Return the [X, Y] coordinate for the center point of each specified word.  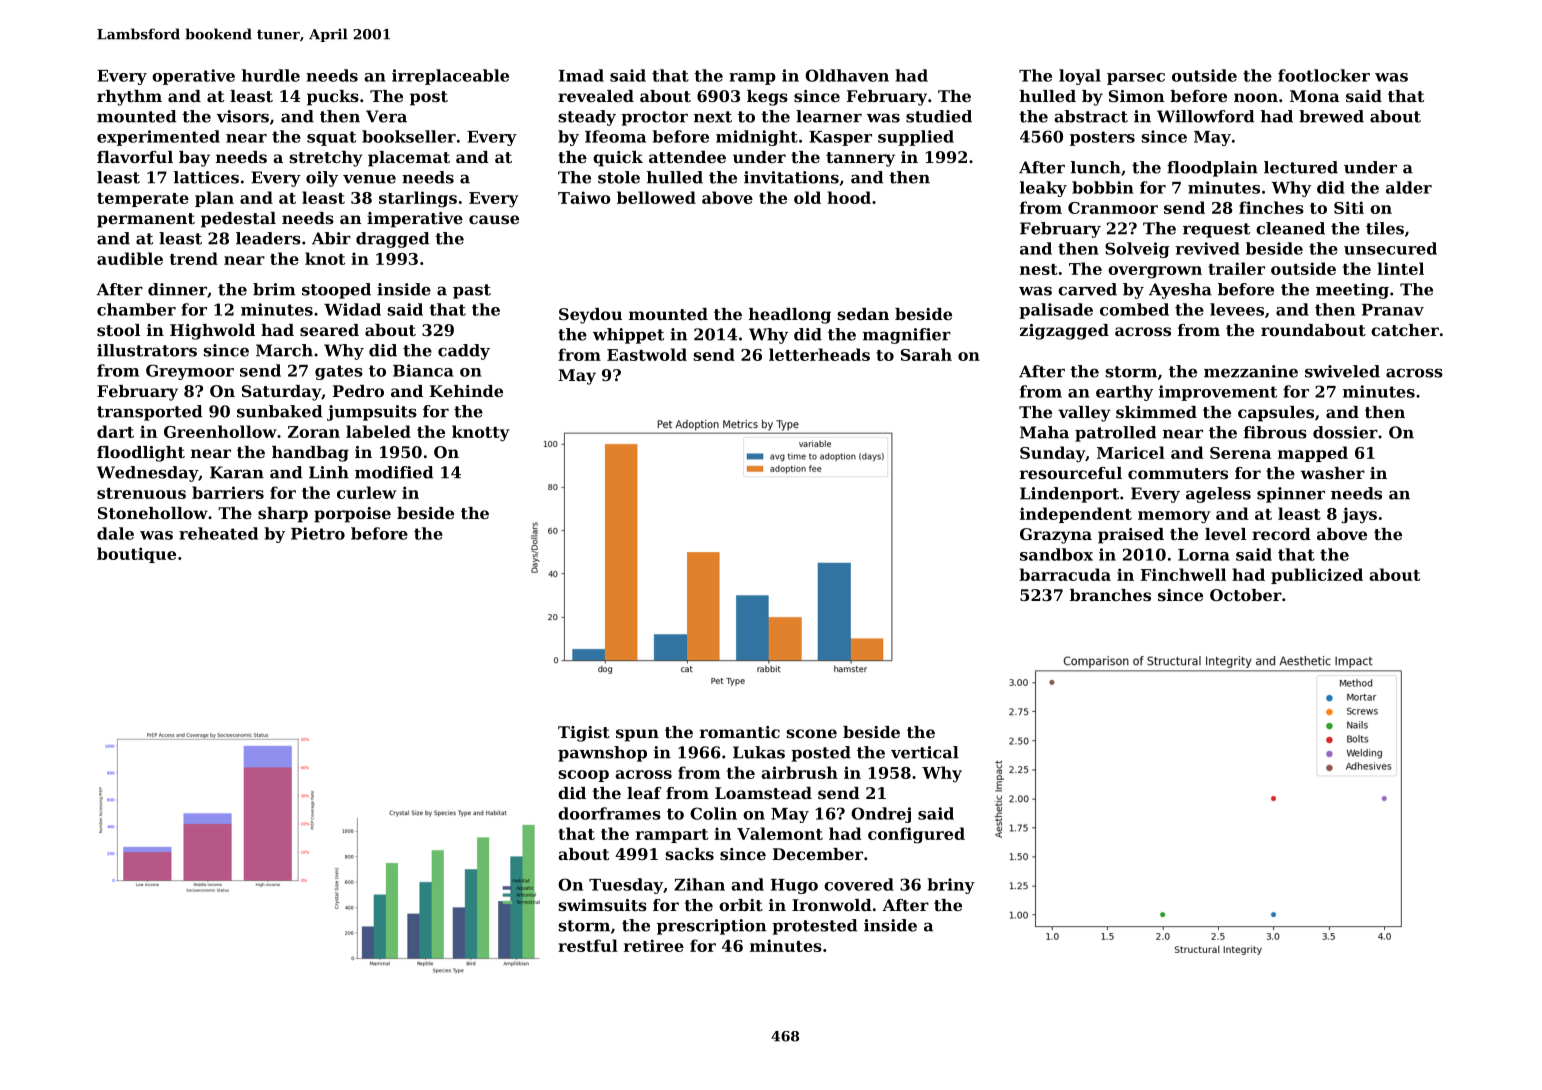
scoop [583, 776]
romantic [740, 732]
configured [916, 835]
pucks [333, 98]
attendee [687, 157]
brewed [1331, 116]
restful [588, 945]
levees [1237, 309]
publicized [1317, 576]
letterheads [819, 354]
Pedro [358, 391]
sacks [689, 854]
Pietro [318, 533]
